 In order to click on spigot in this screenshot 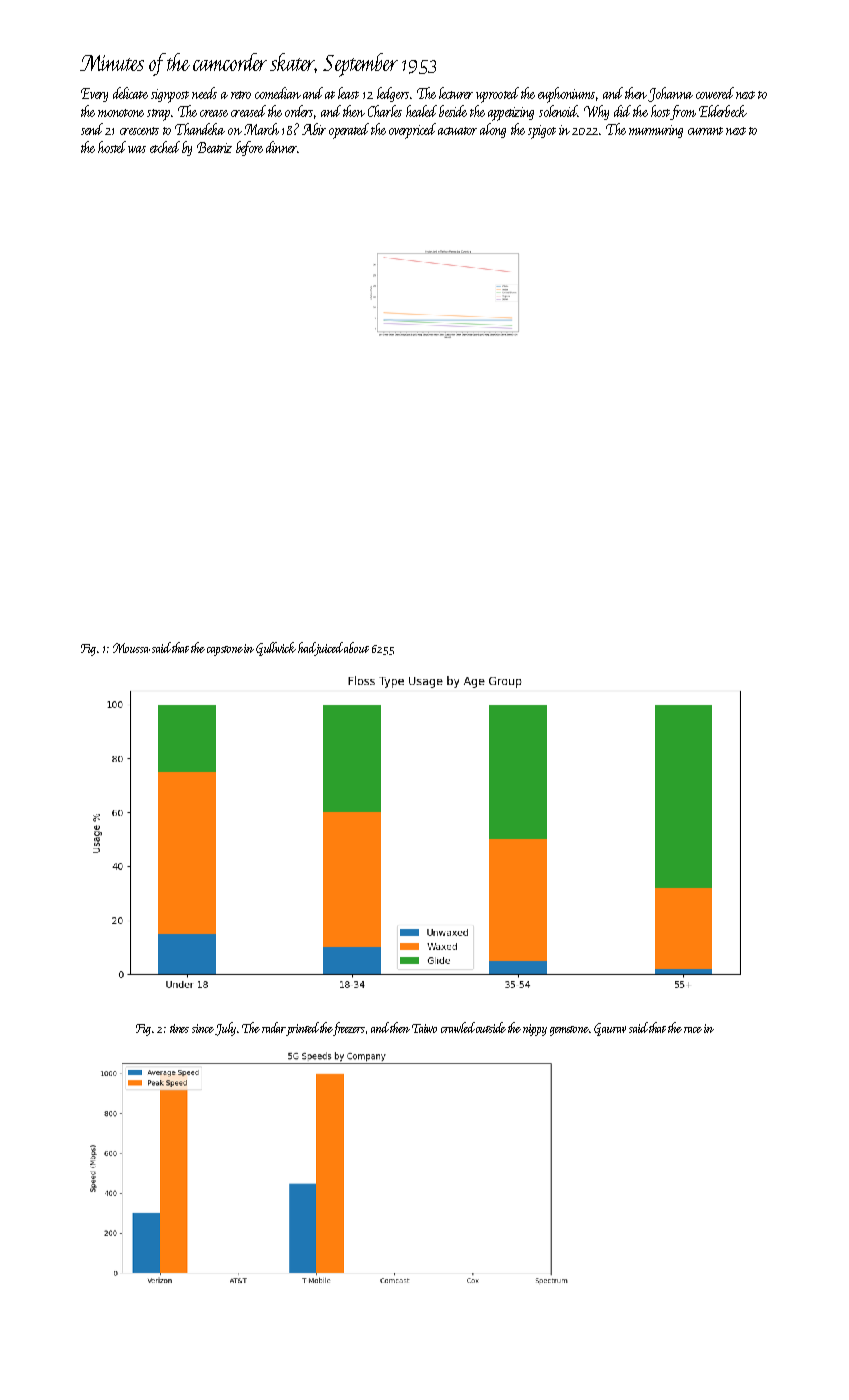, I will do `click(542, 132)`.
